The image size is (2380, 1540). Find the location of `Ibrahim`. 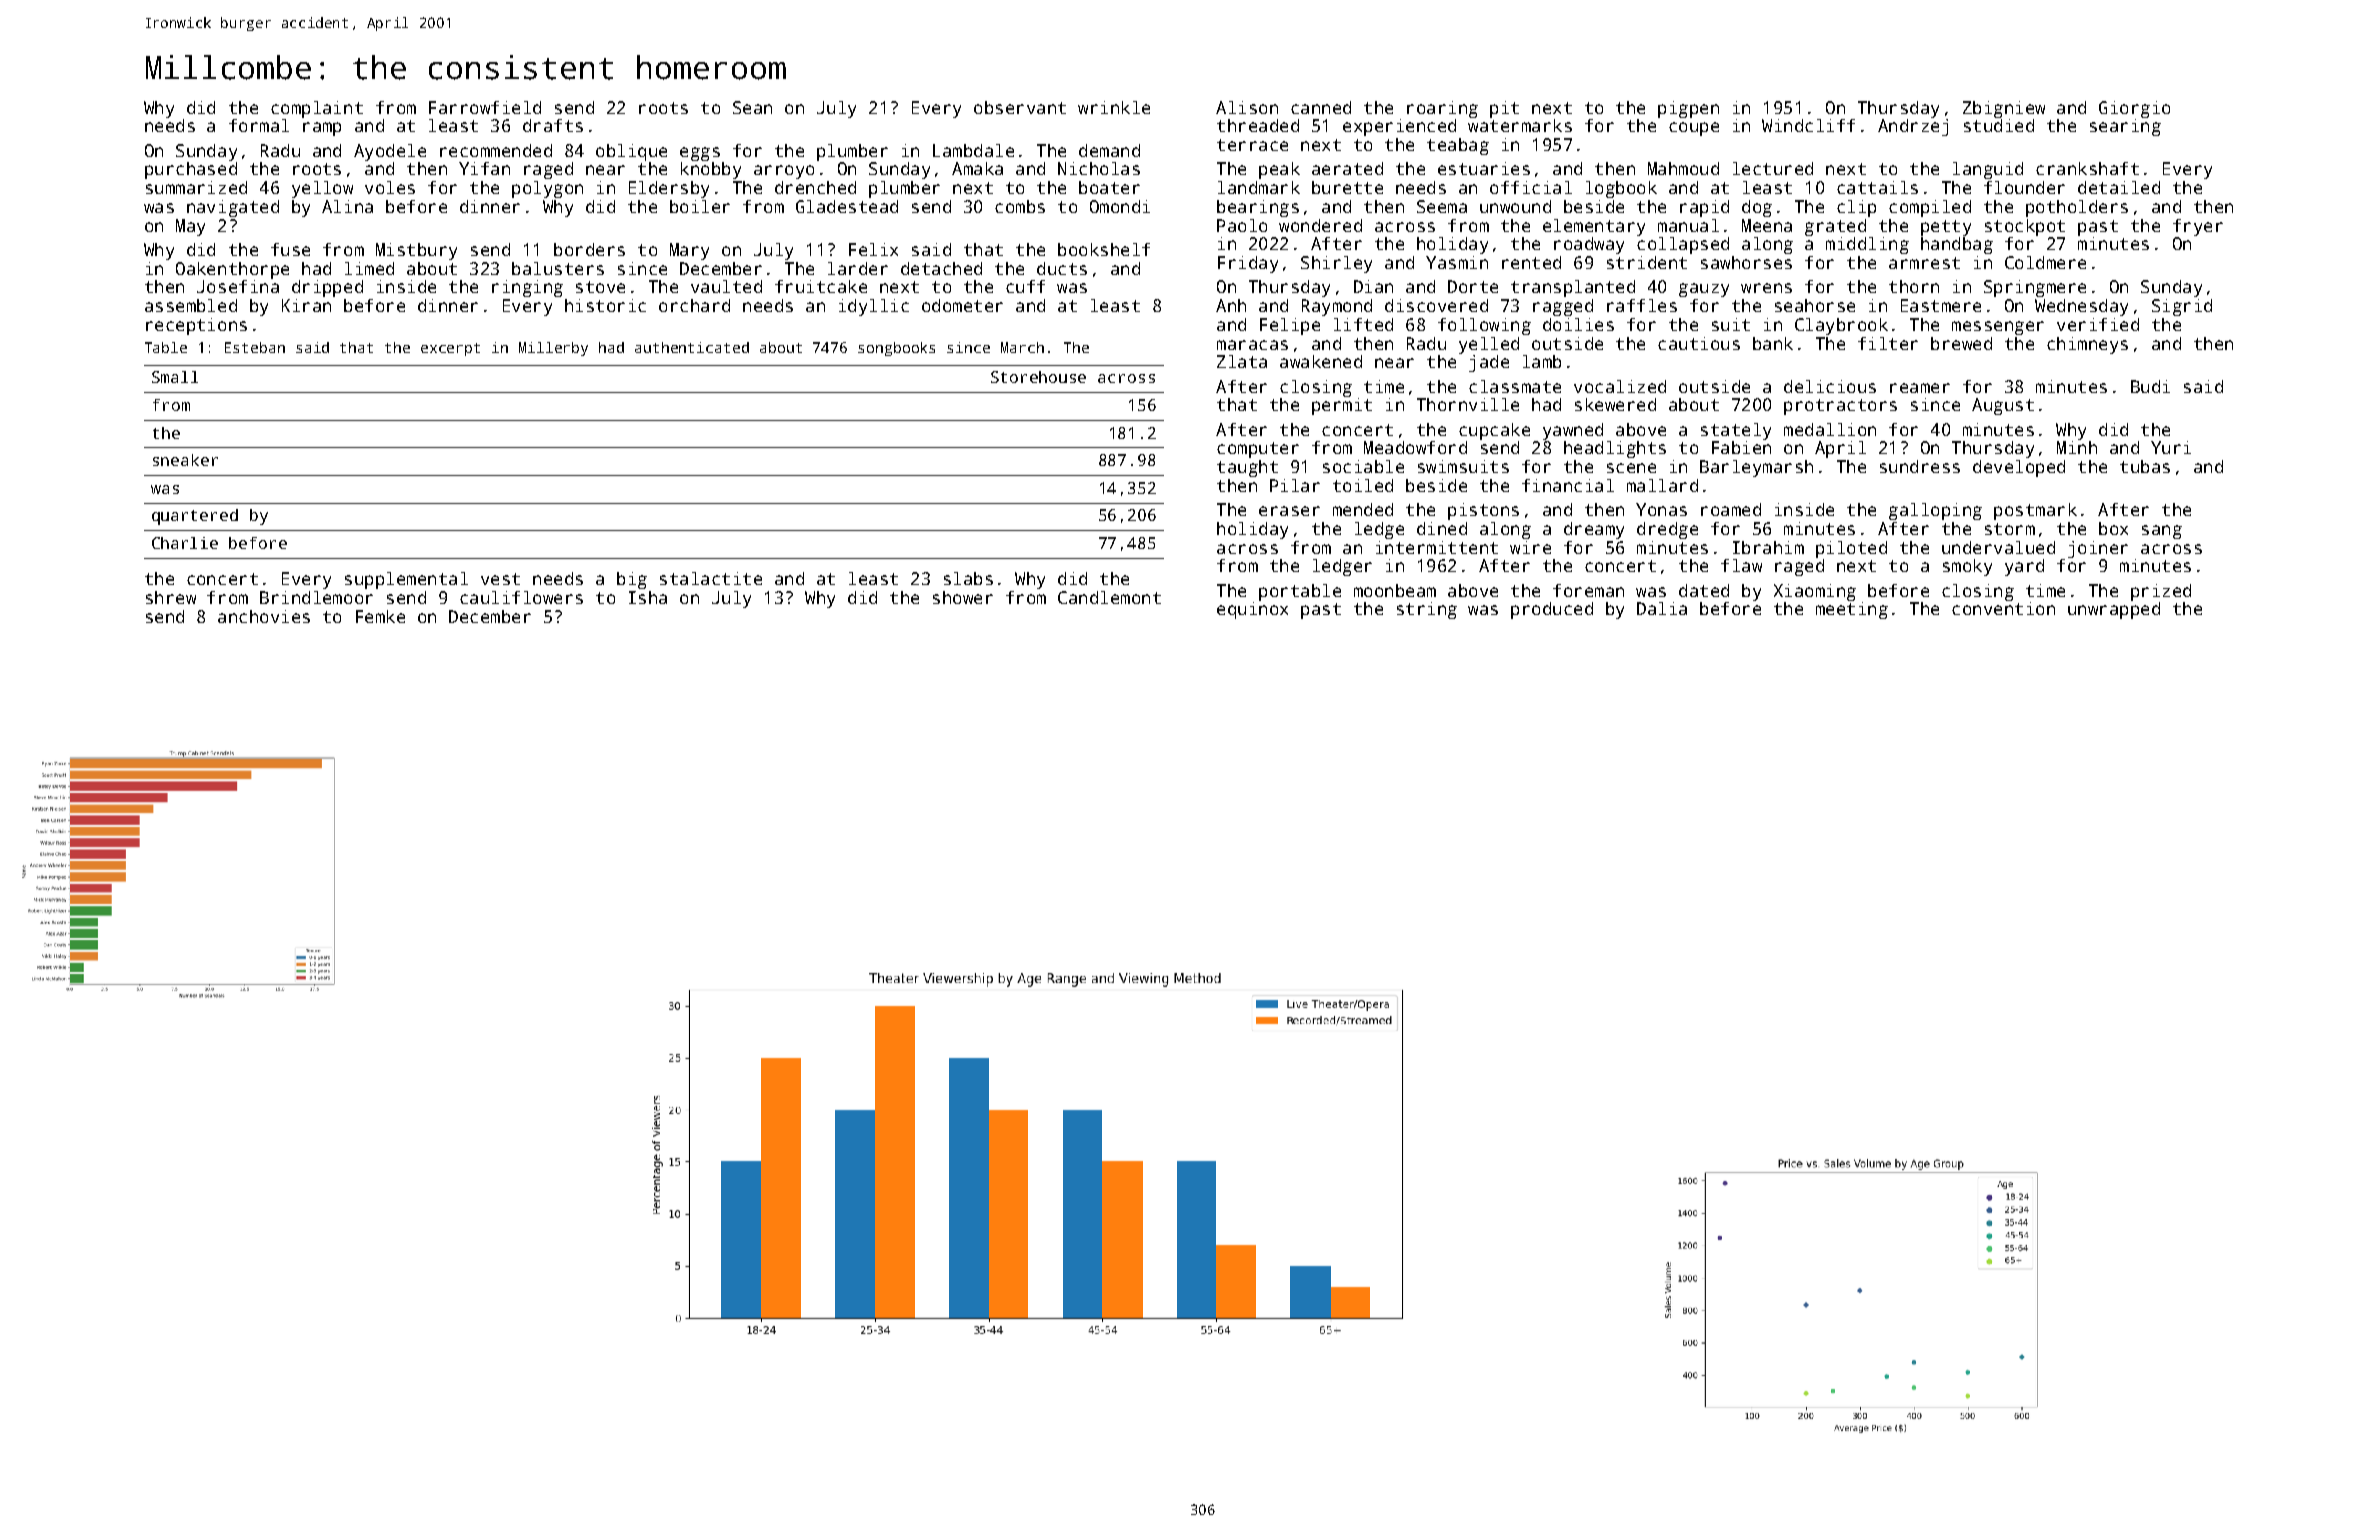

Ibrahim is located at coordinates (1768, 547).
